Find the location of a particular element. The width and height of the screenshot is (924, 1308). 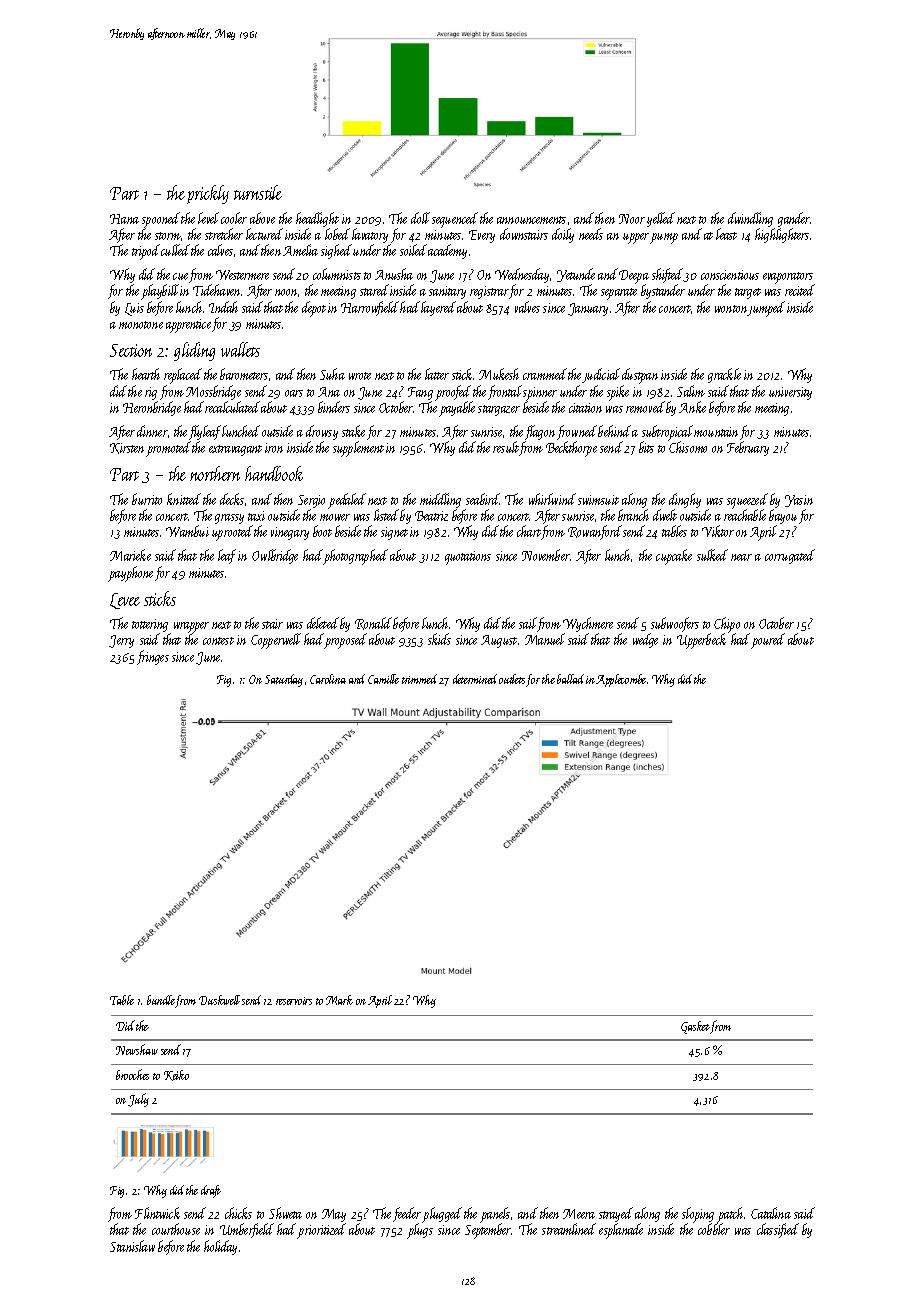

recited is located at coordinates (800, 290).
